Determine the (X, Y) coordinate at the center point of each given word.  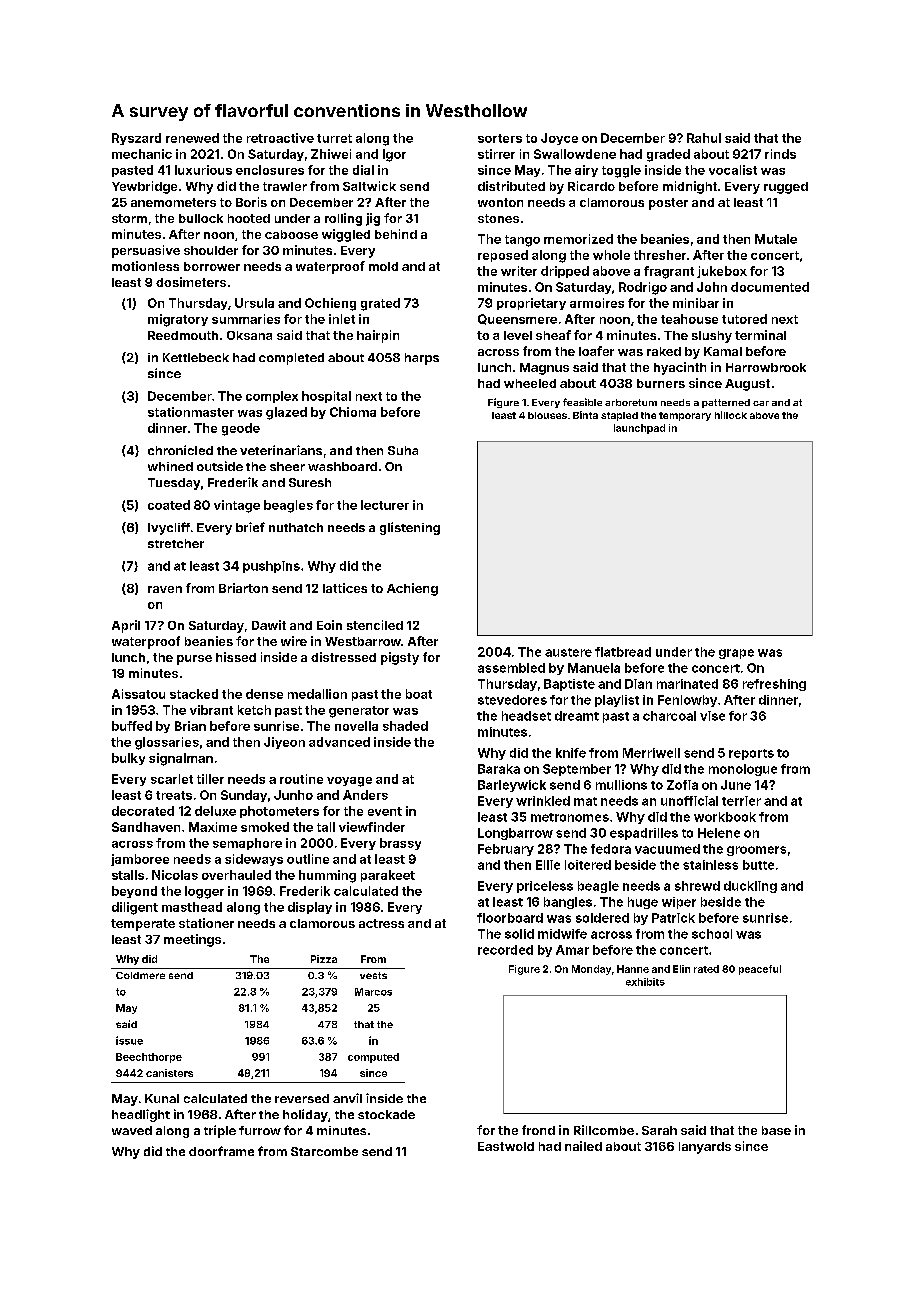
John (712, 287)
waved (132, 1130)
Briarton (243, 588)
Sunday (244, 796)
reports (751, 754)
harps (422, 359)
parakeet (388, 876)
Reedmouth (183, 335)
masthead (192, 907)
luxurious (203, 170)
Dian (638, 684)
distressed (343, 657)
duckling (750, 887)
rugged (786, 188)
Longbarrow (515, 834)
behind (396, 234)
